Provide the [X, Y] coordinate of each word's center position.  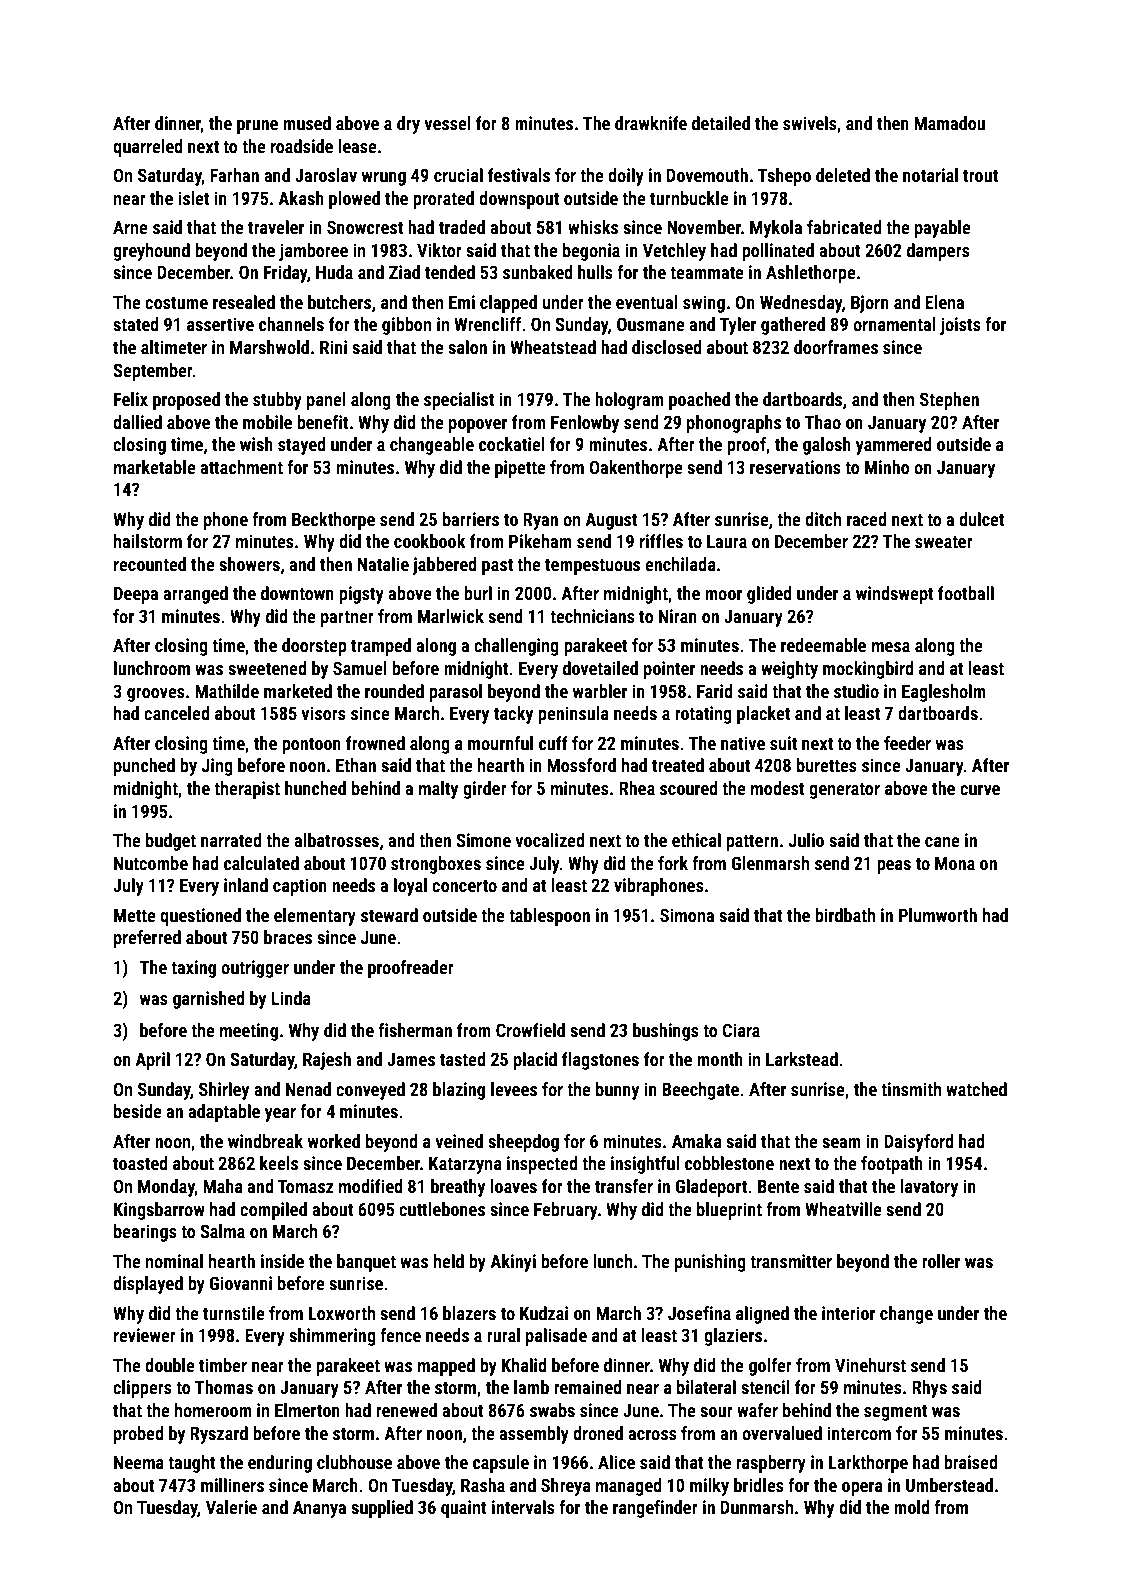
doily [626, 177]
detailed [721, 123]
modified [370, 1186]
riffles [661, 541]
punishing [710, 1263]
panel [326, 401]
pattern [752, 843]
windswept [895, 595]
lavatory [929, 1188]
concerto [464, 886]
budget [171, 842]
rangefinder [655, 1509]
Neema [139, 1462]
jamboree [313, 252]
